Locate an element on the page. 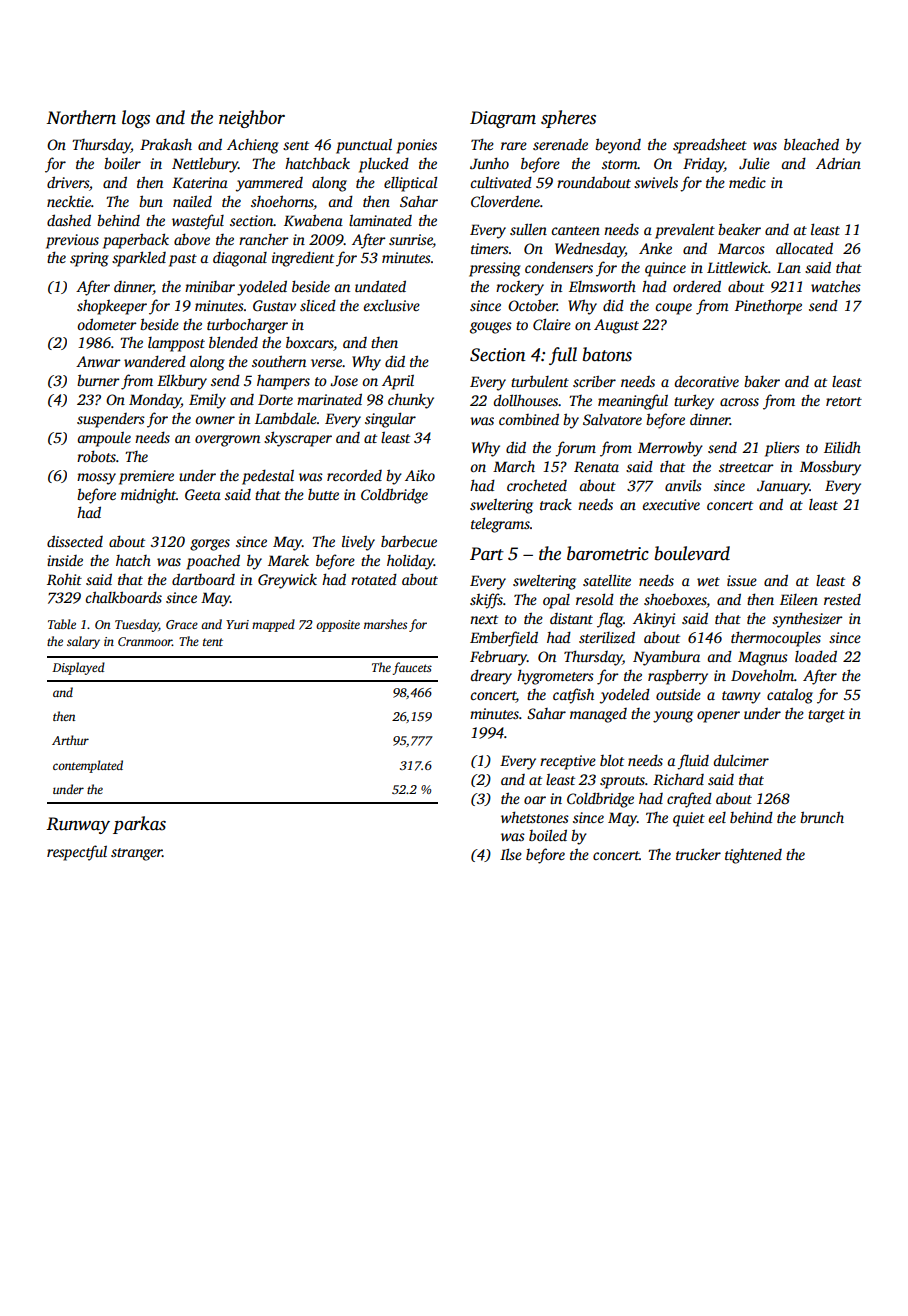 This image has width=908, height=1316. rested is located at coordinates (842, 599).
